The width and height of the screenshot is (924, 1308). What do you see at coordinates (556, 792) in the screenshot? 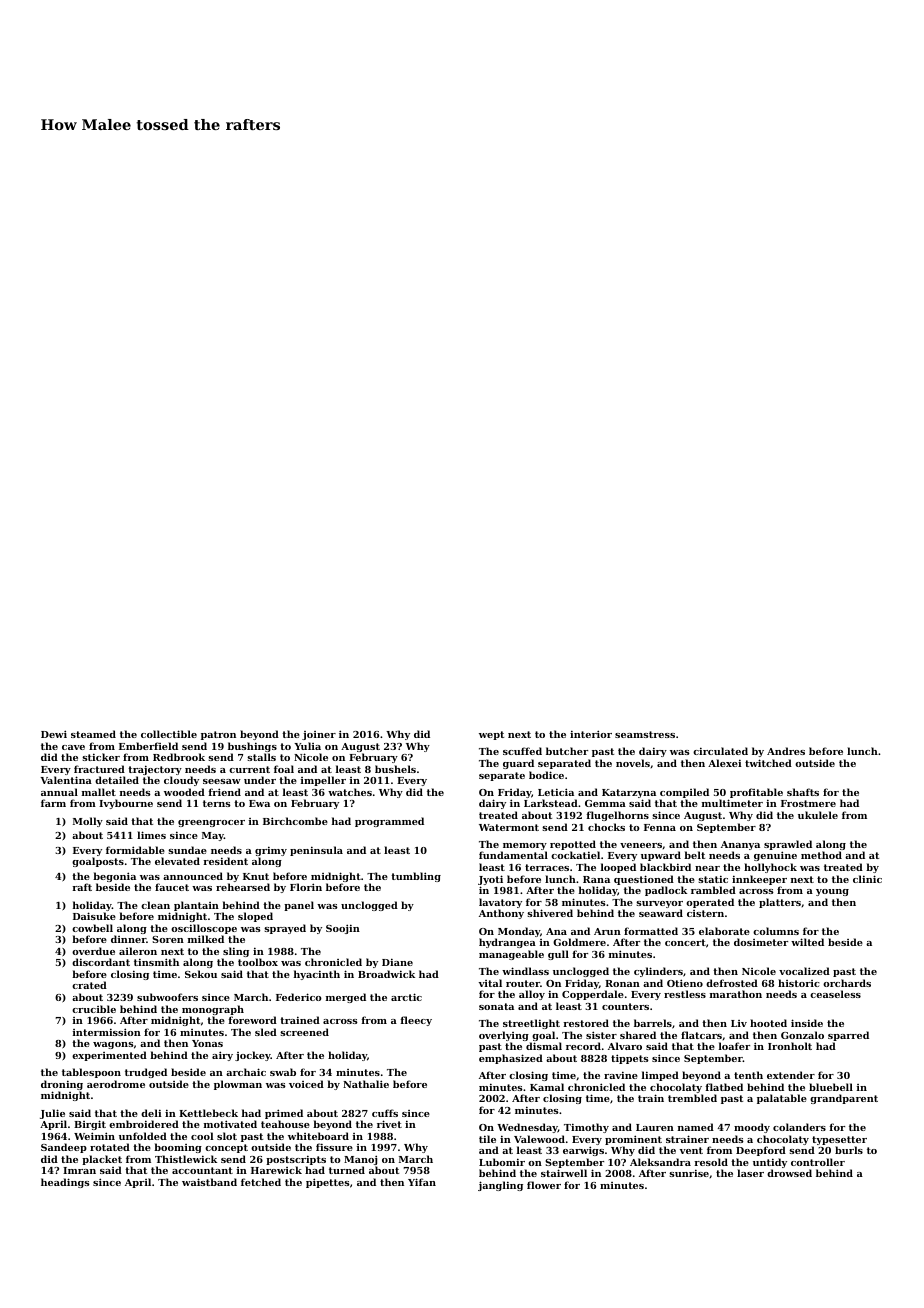
I see `Leticia` at bounding box center [556, 792].
